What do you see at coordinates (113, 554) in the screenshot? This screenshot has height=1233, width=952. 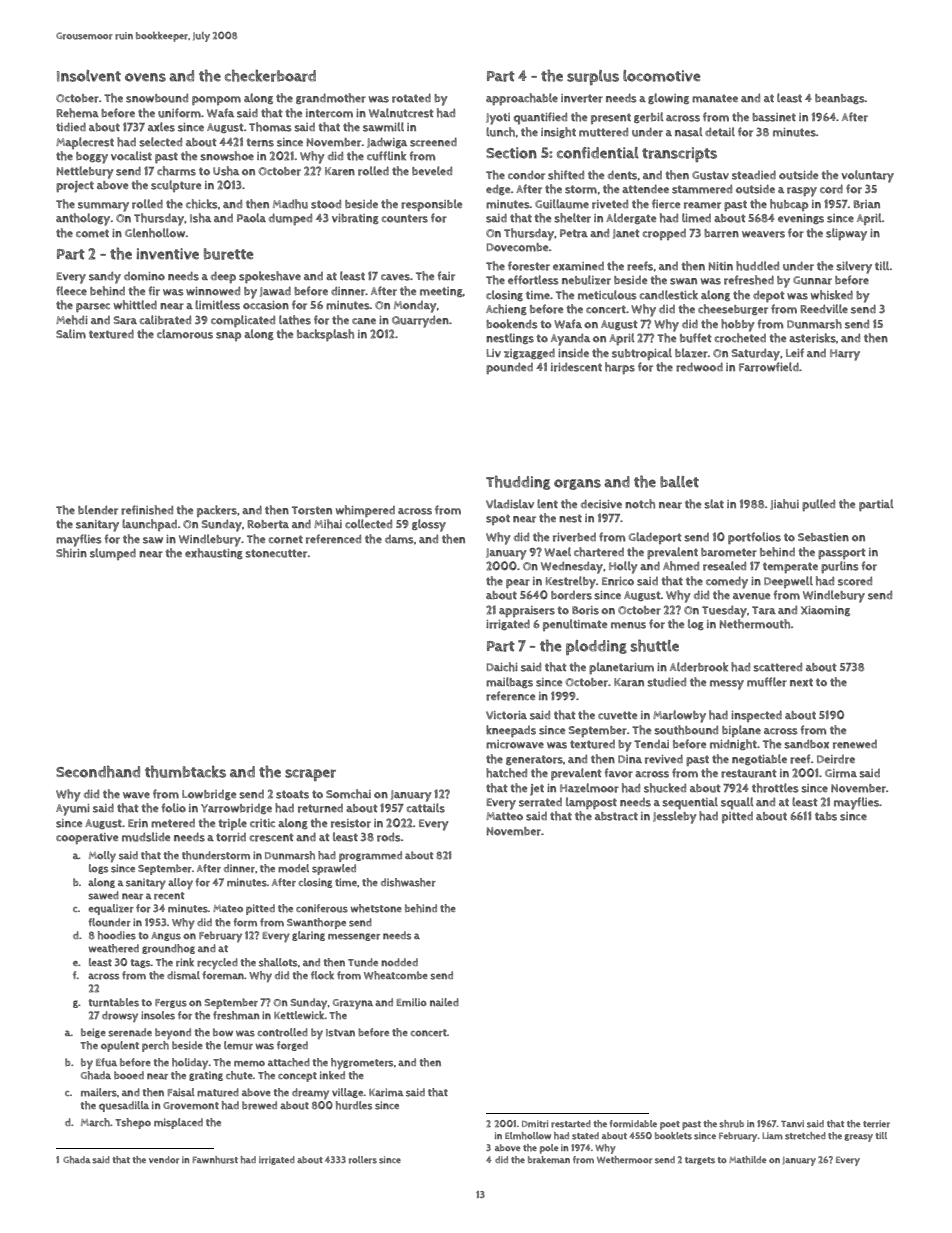 I see `slumped` at bounding box center [113, 554].
